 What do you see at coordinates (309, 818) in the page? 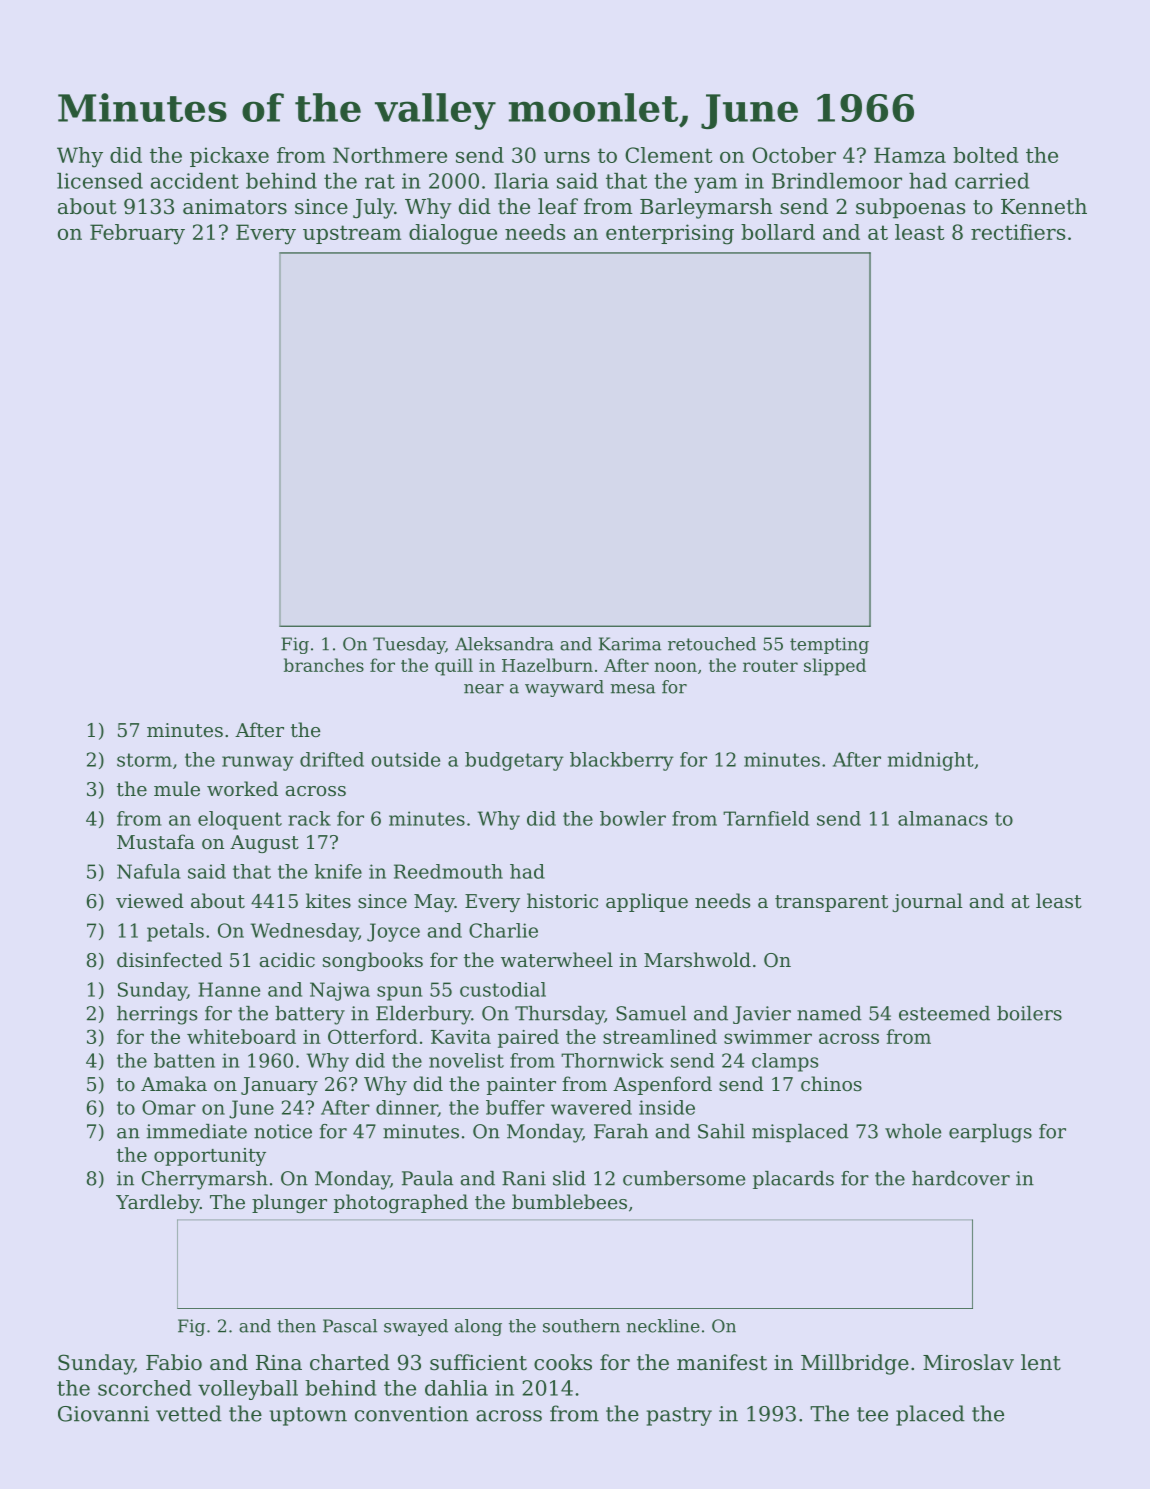
I see `rack` at bounding box center [309, 818].
